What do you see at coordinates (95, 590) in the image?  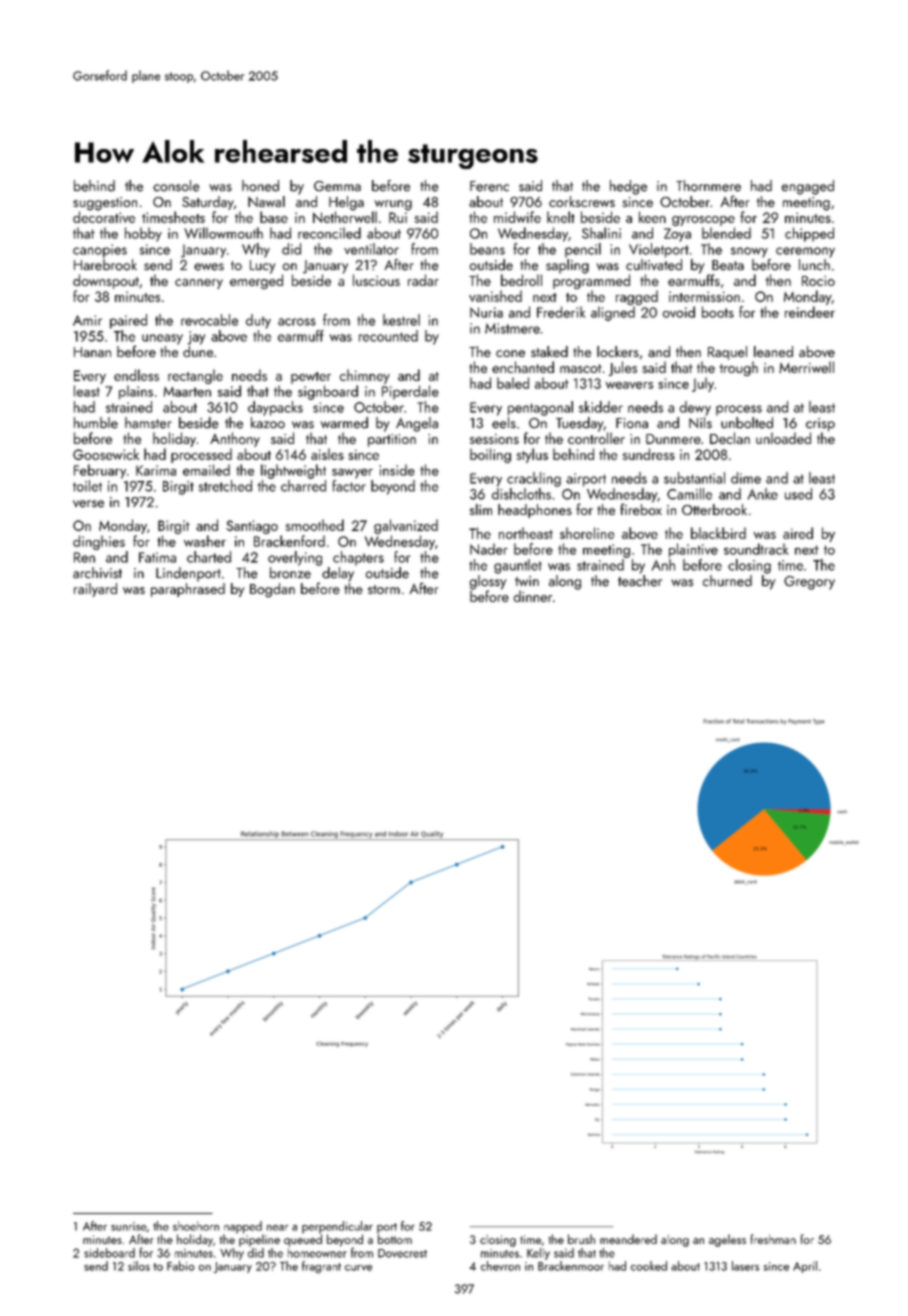 I see `railyard` at bounding box center [95, 590].
